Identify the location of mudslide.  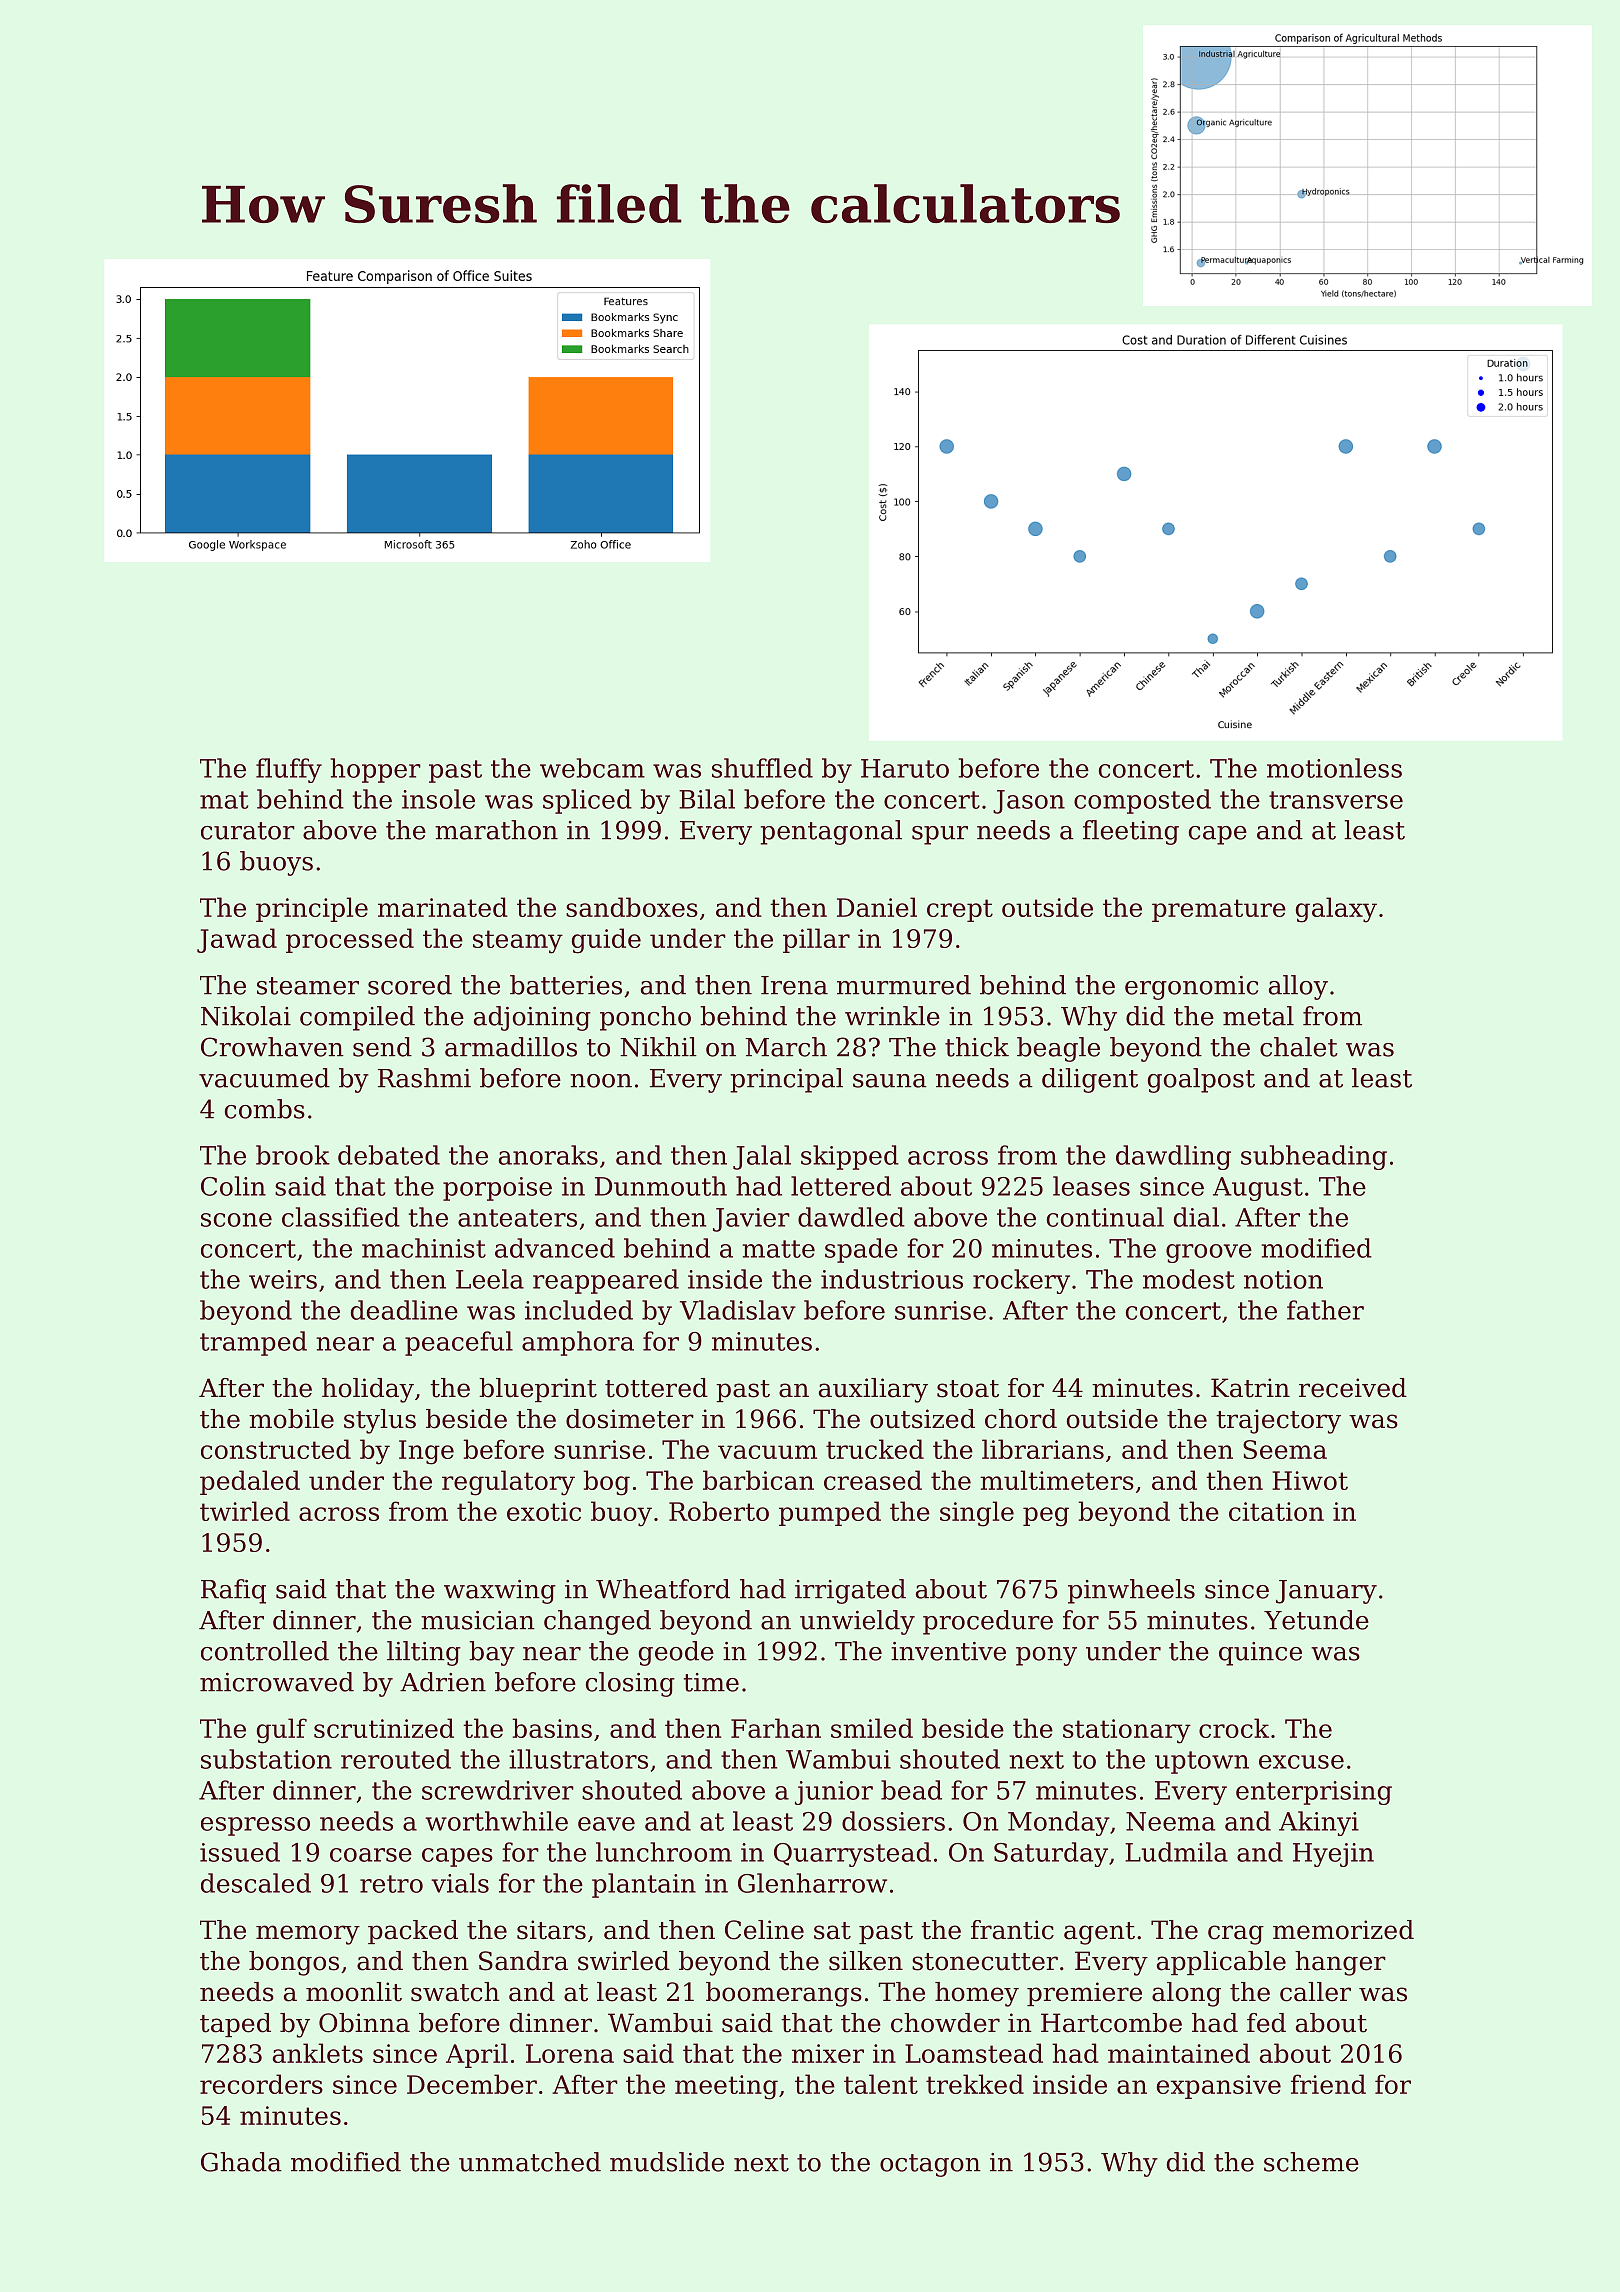
(667, 2162).
